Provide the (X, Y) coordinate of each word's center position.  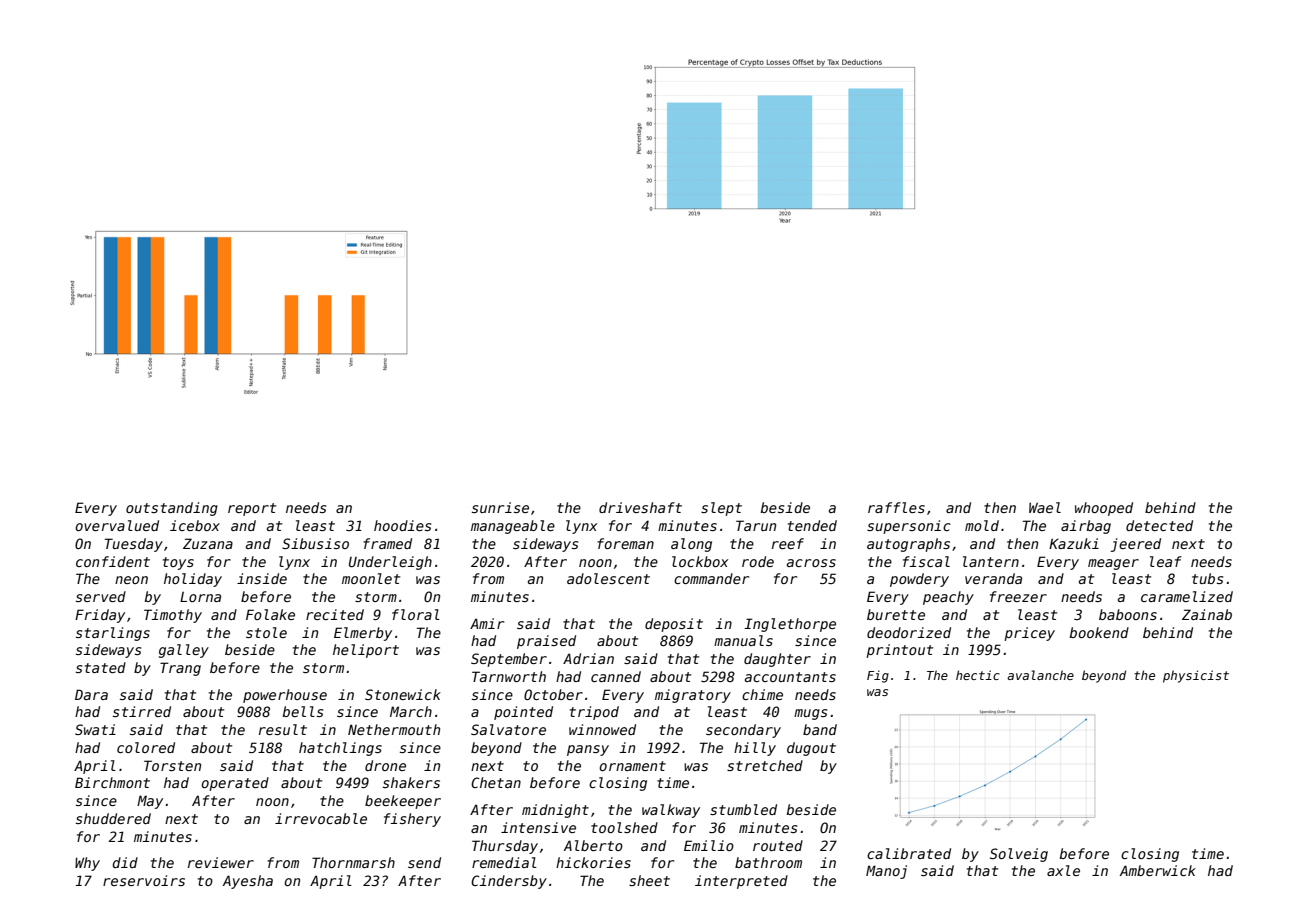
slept (721, 509)
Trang (180, 669)
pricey (1029, 634)
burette (896, 614)
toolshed (624, 827)
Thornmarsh (353, 862)
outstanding (172, 509)
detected (1159, 525)
